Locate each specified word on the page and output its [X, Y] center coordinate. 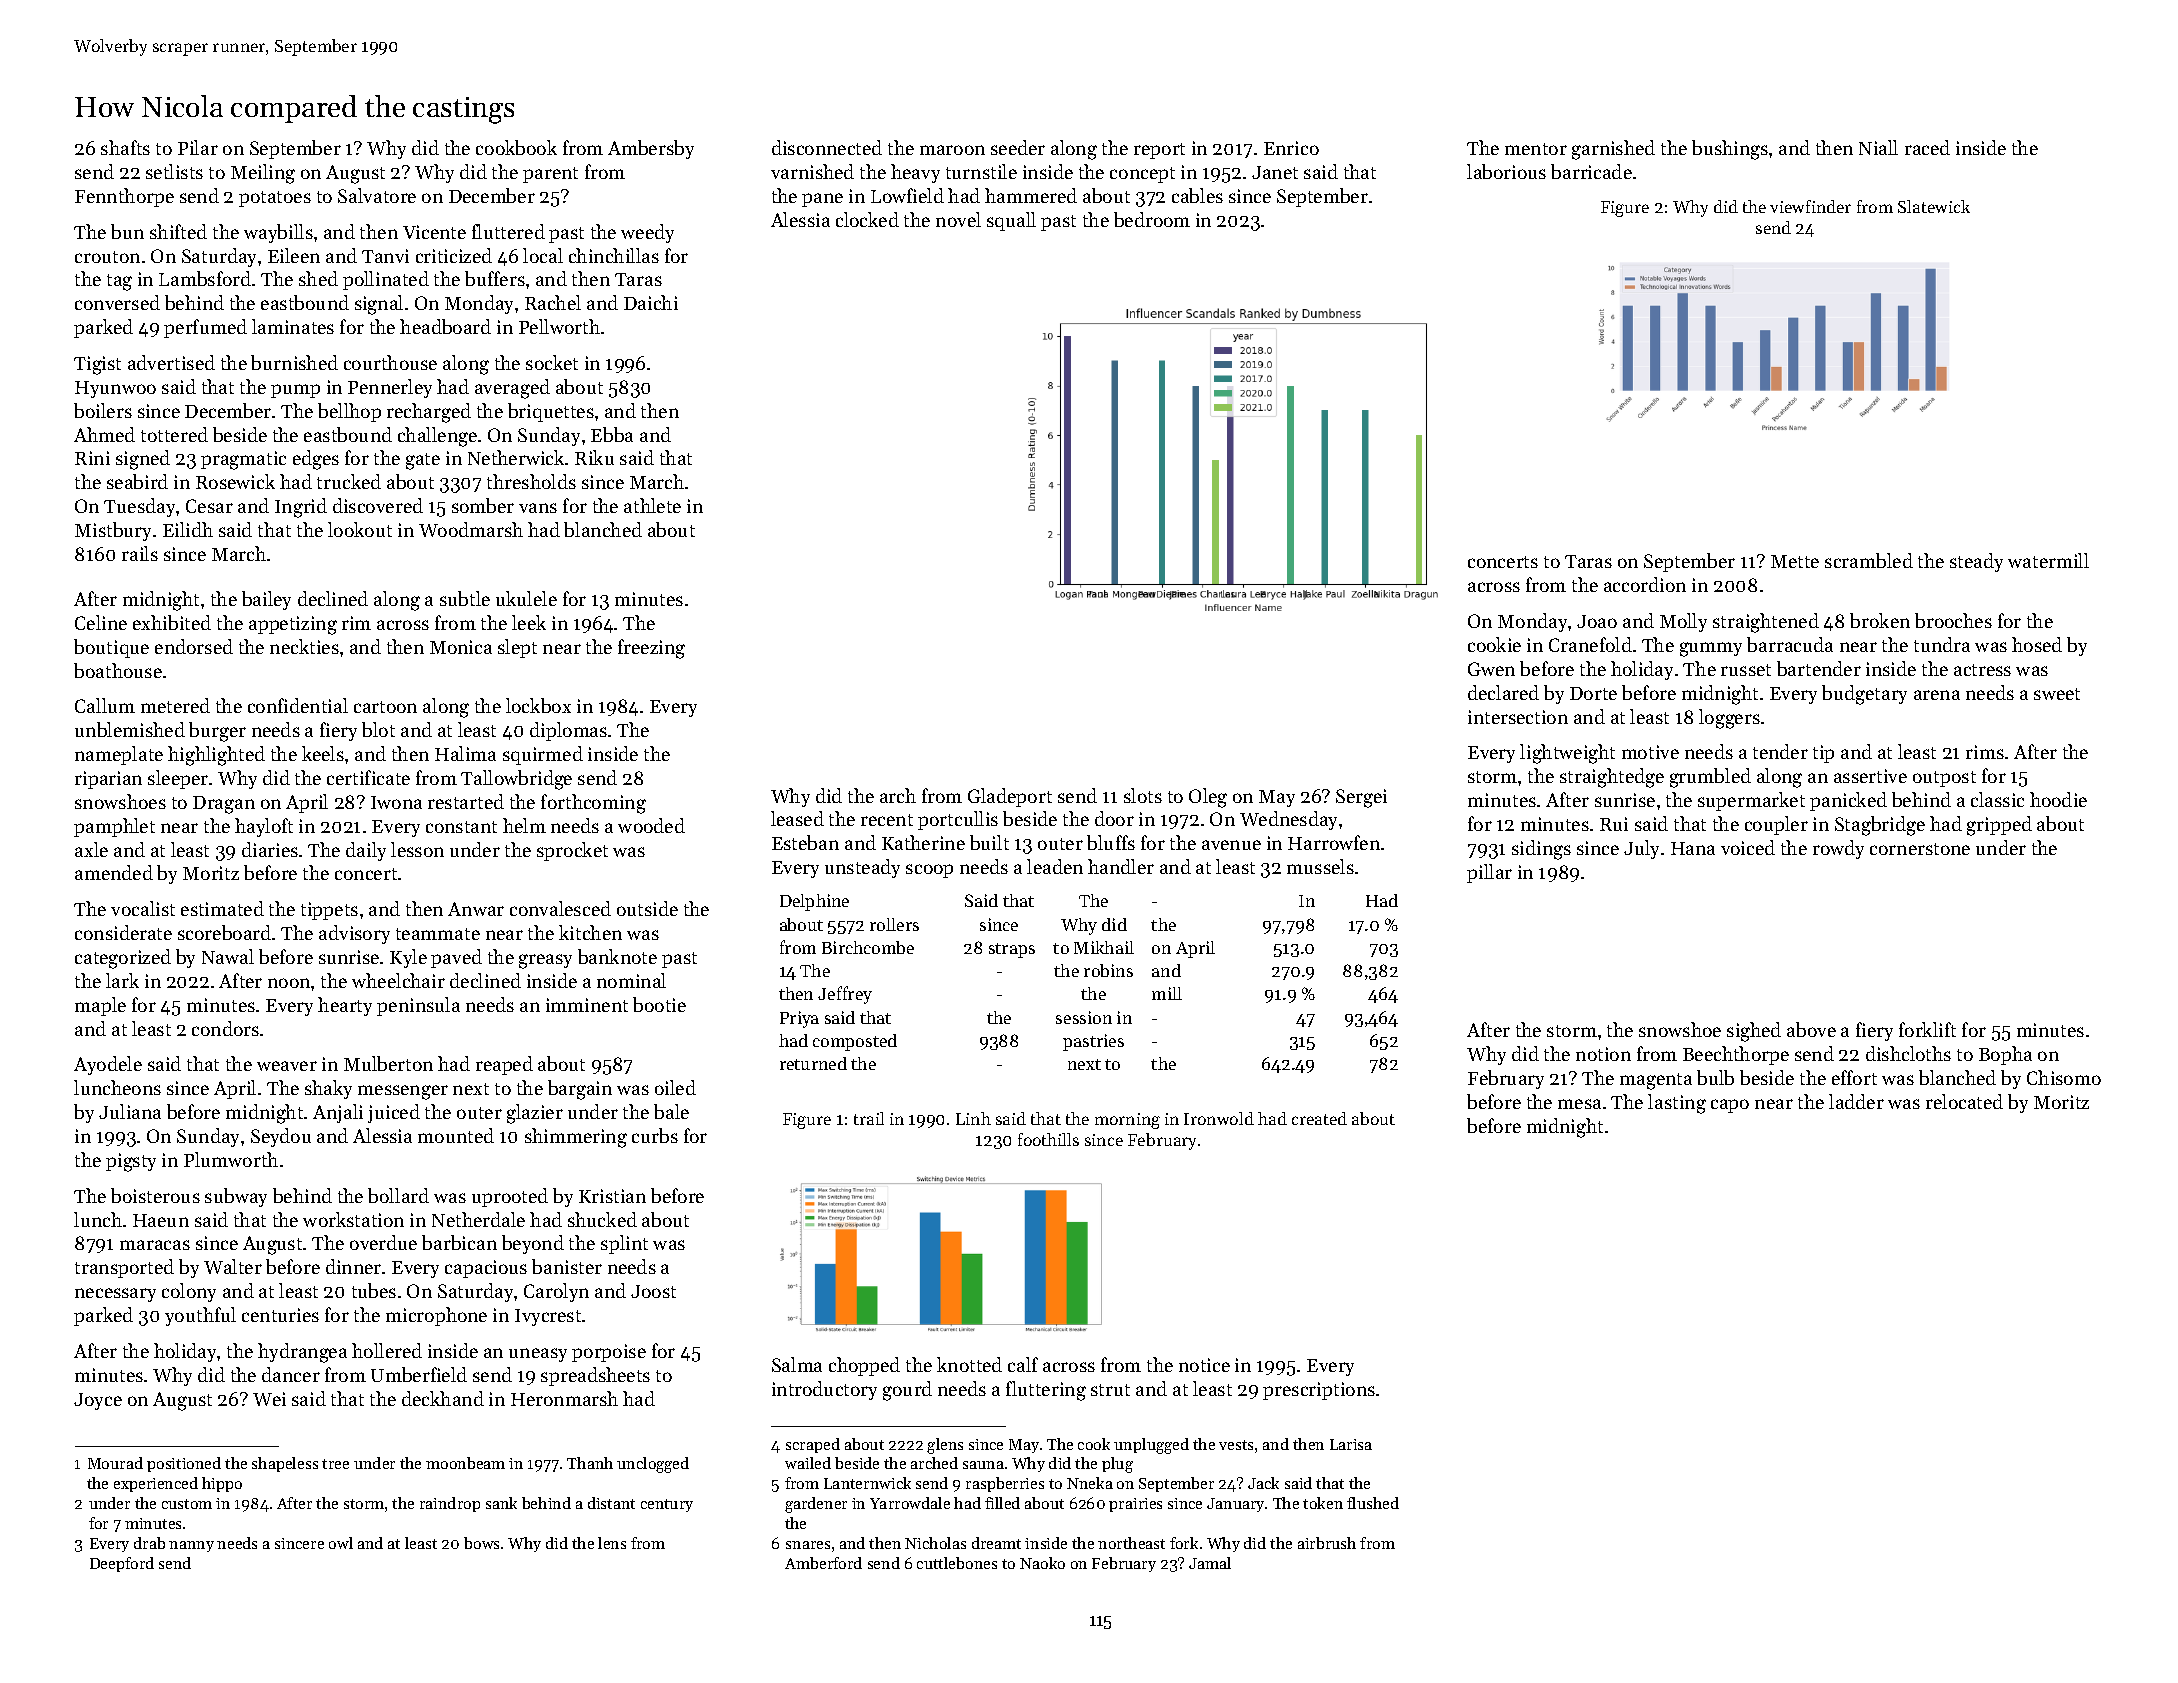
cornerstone [1920, 849]
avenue [1231, 845]
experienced [156, 1484]
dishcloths [1908, 1053]
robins [1108, 970]
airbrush [1327, 1543]
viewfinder [1810, 206]
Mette [1795, 561]
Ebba [612, 434]
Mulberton [388, 1063]
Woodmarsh [471, 529]
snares [808, 1545]
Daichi [651, 302]
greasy [545, 961]
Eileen [294, 255]
